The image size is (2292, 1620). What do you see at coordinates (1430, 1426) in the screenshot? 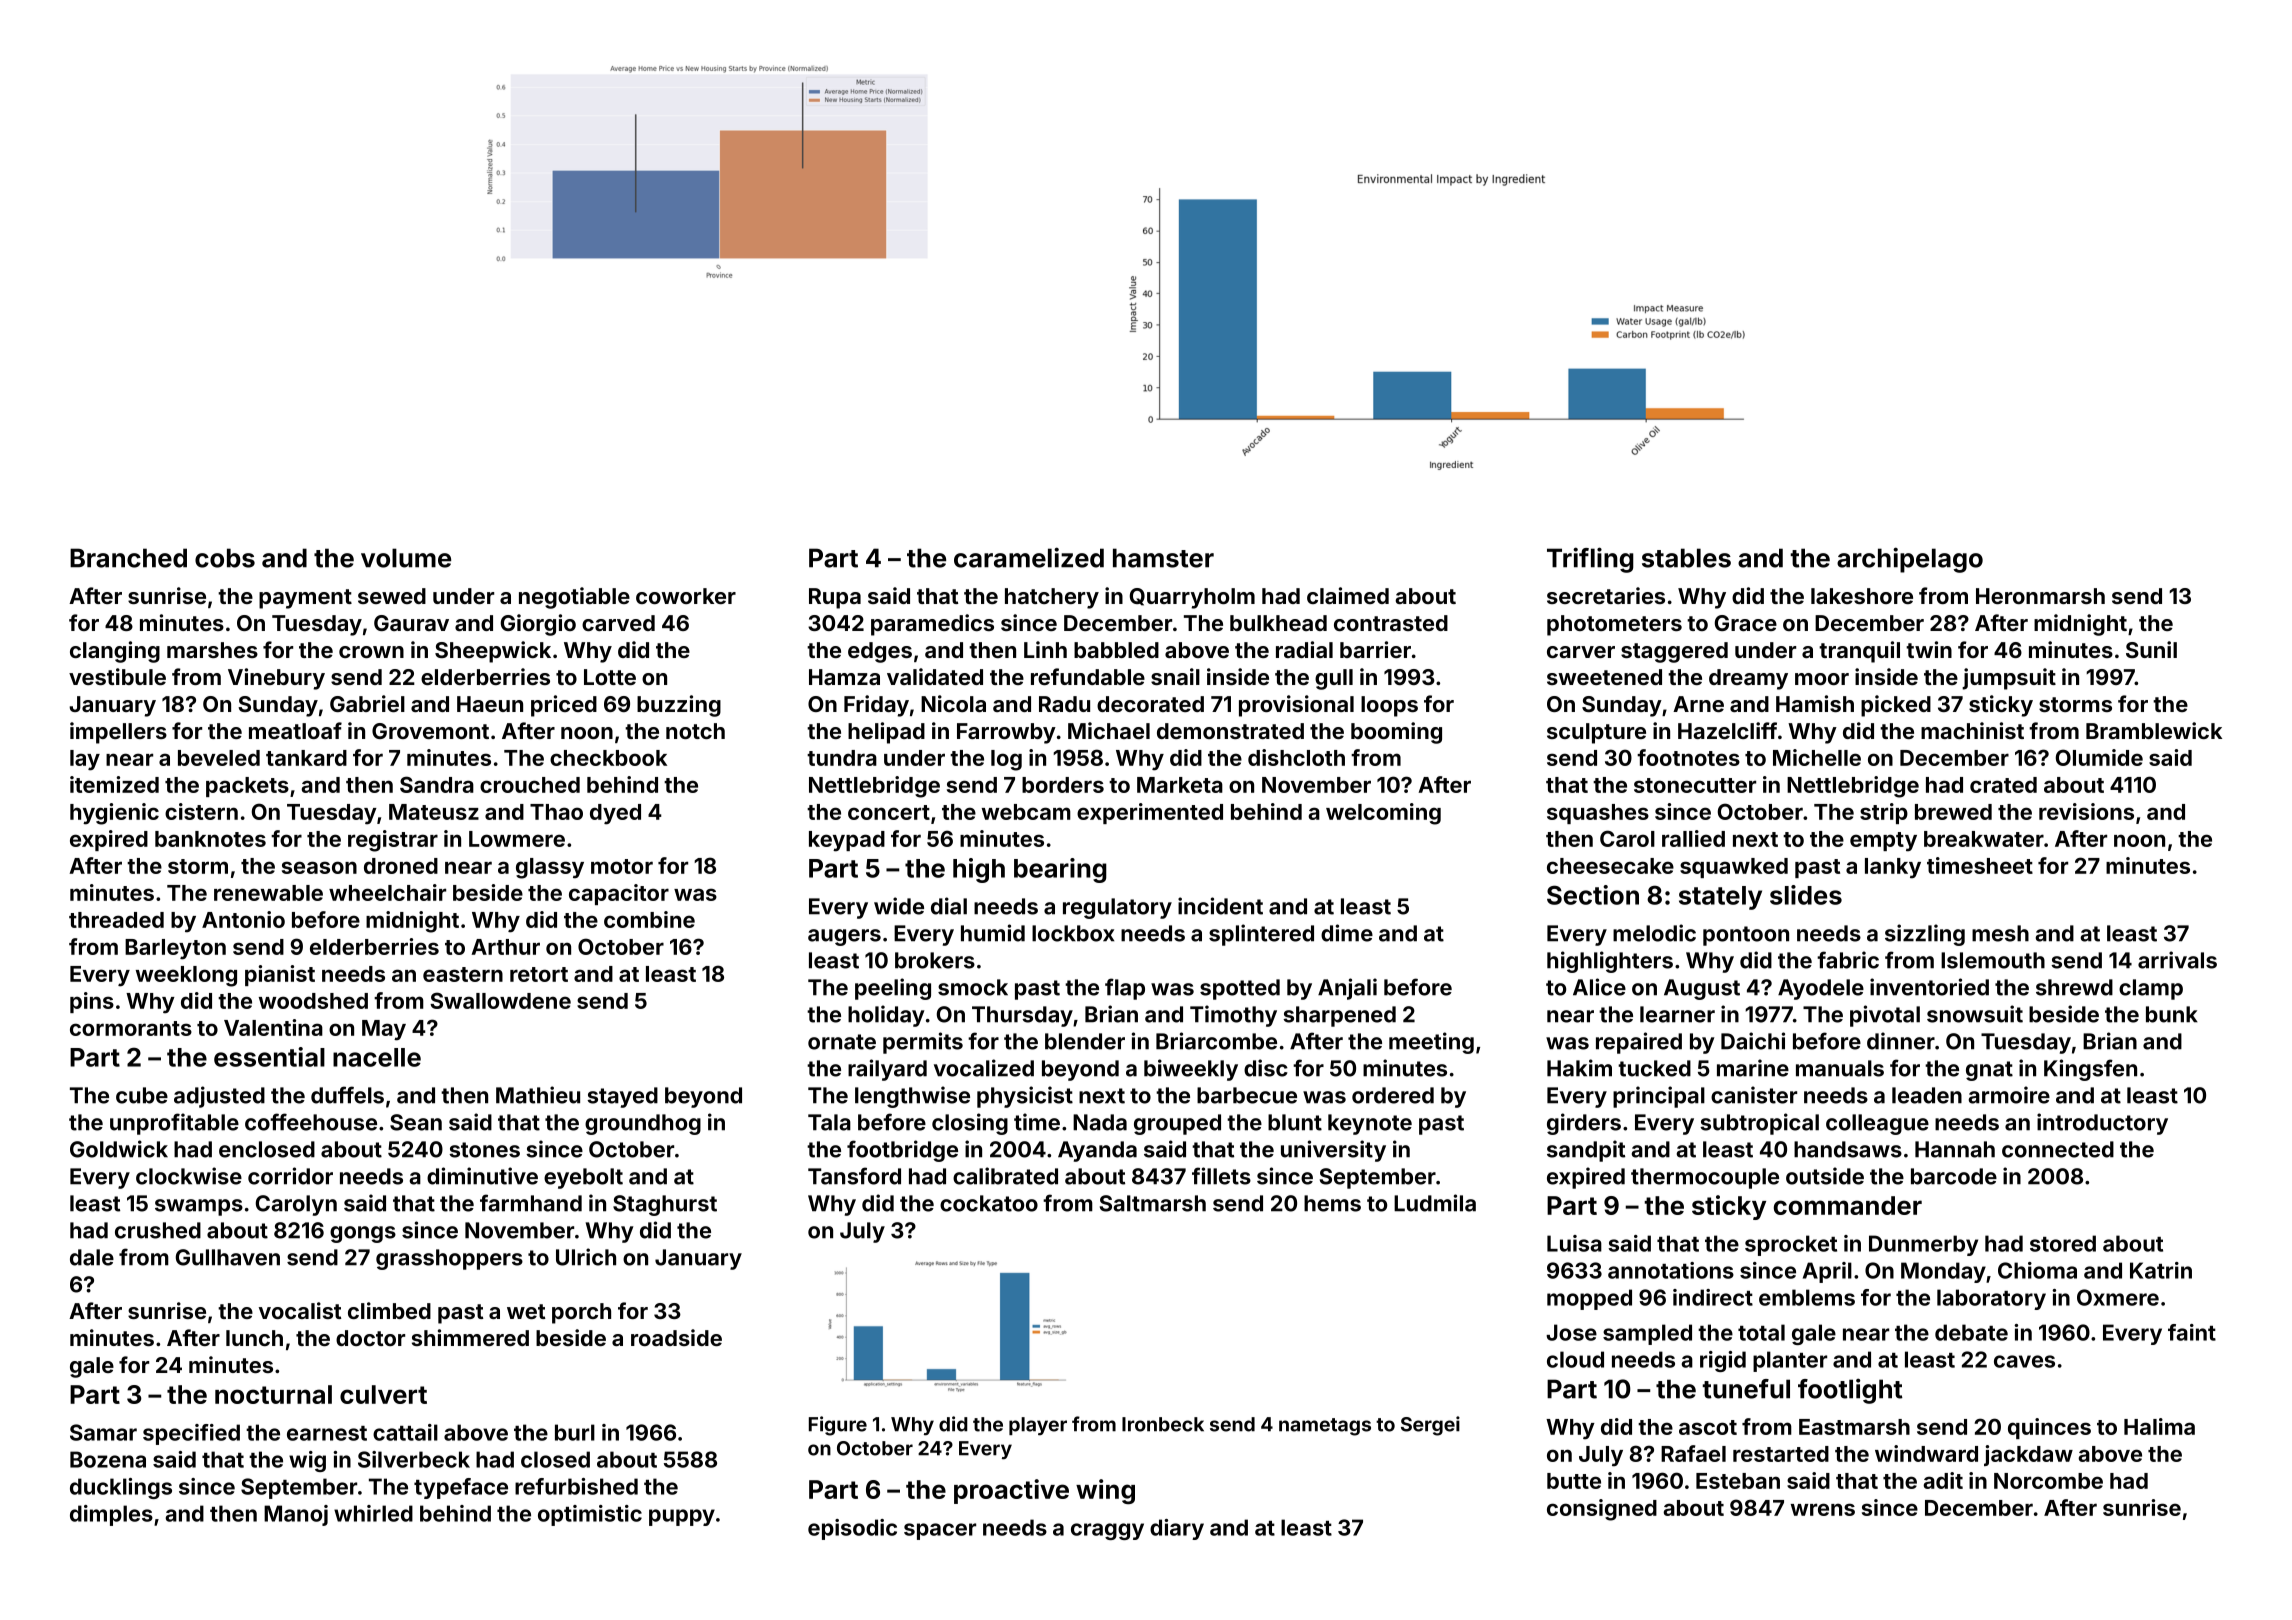
I see `Sergei` at bounding box center [1430, 1426].
